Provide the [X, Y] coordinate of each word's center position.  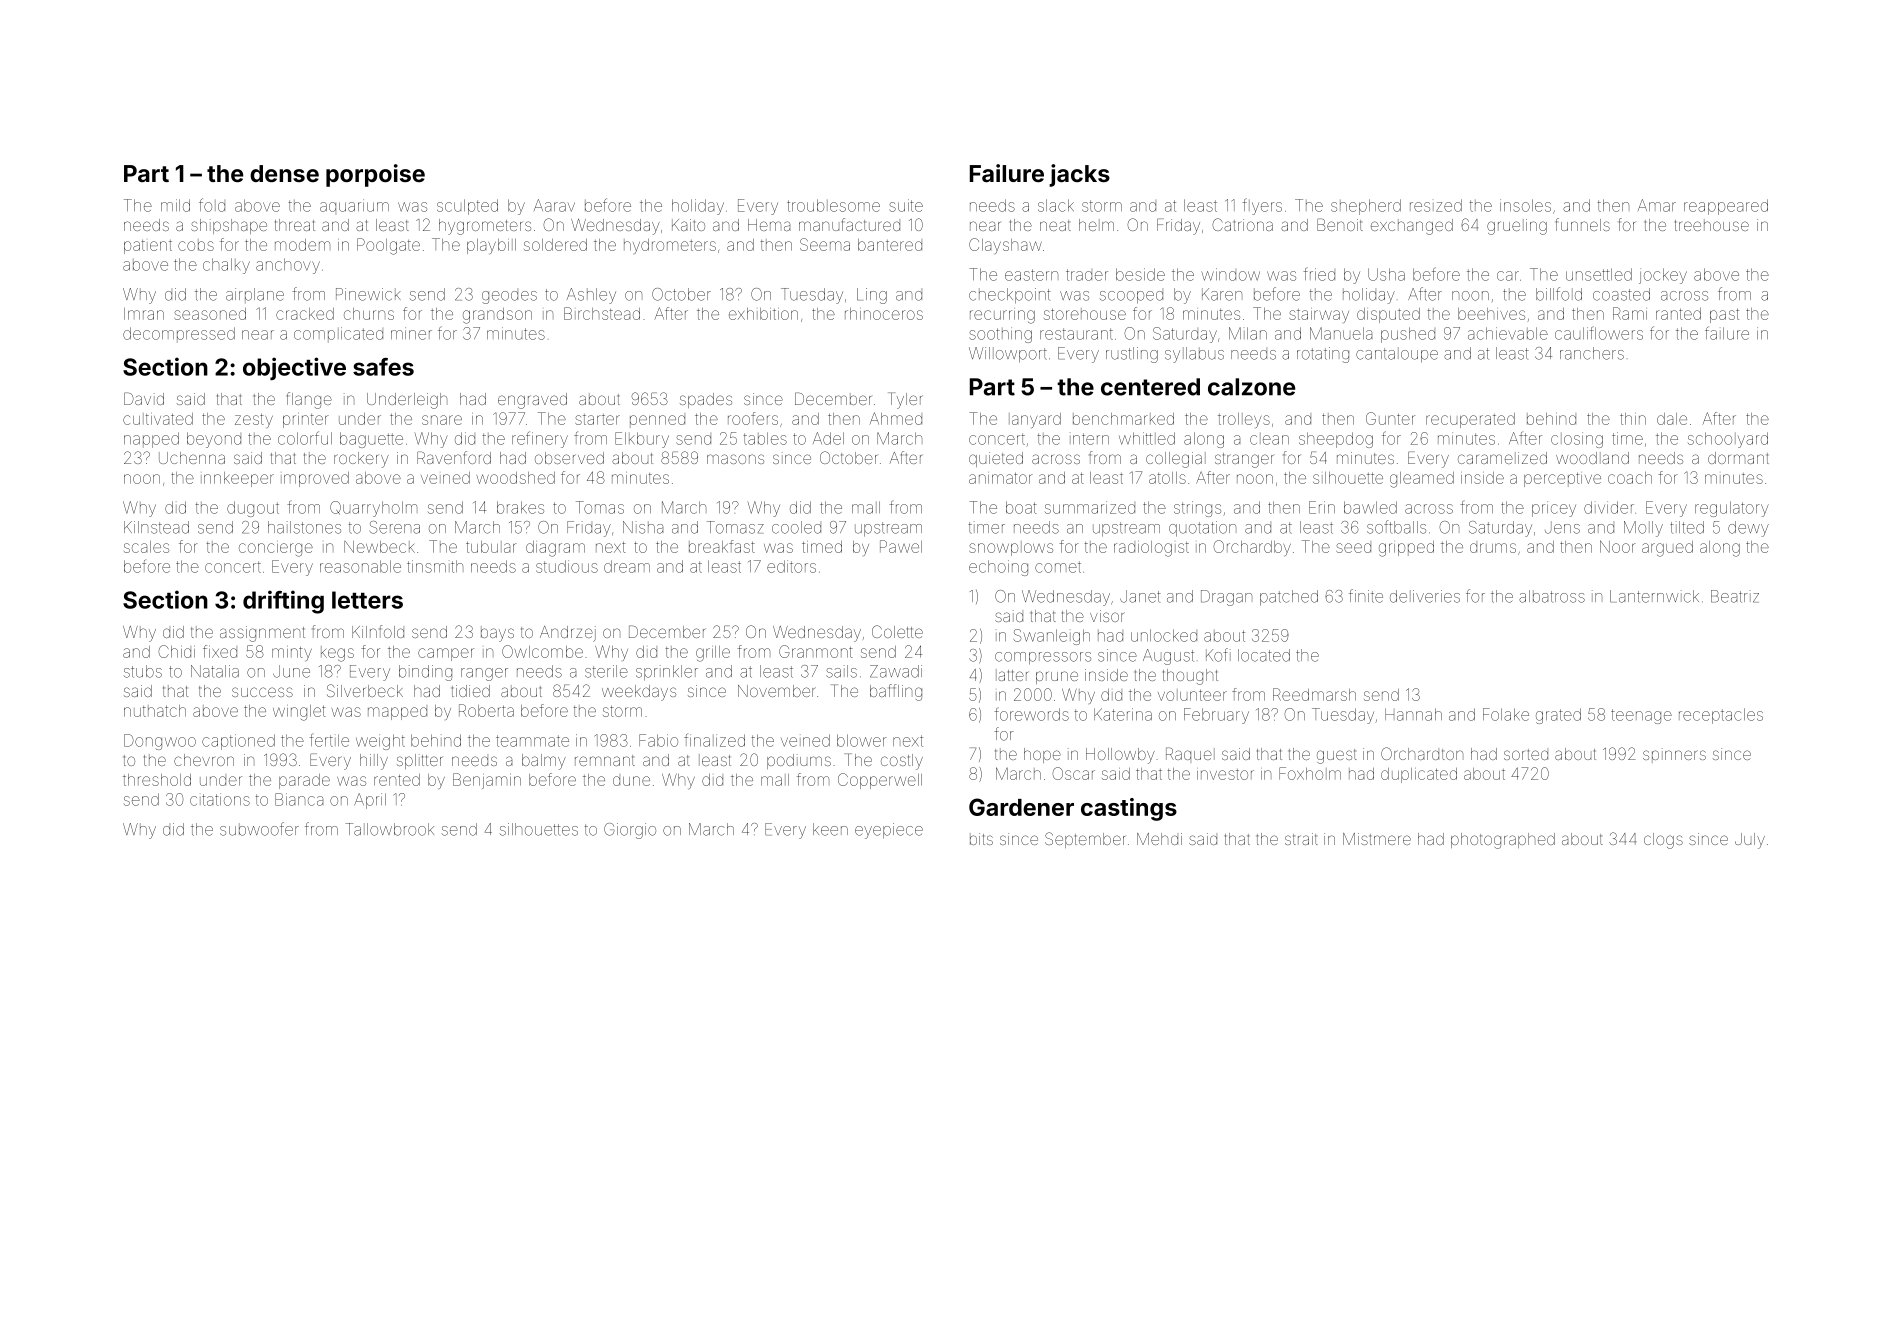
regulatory [1732, 509]
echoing [998, 568]
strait [1301, 839]
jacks [1079, 175]
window [1230, 274]
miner [411, 333]
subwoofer [259, 829]
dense [284, 173]
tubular [491, 547]
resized [1436, 205]
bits [981, 839]
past [1724, 316]
